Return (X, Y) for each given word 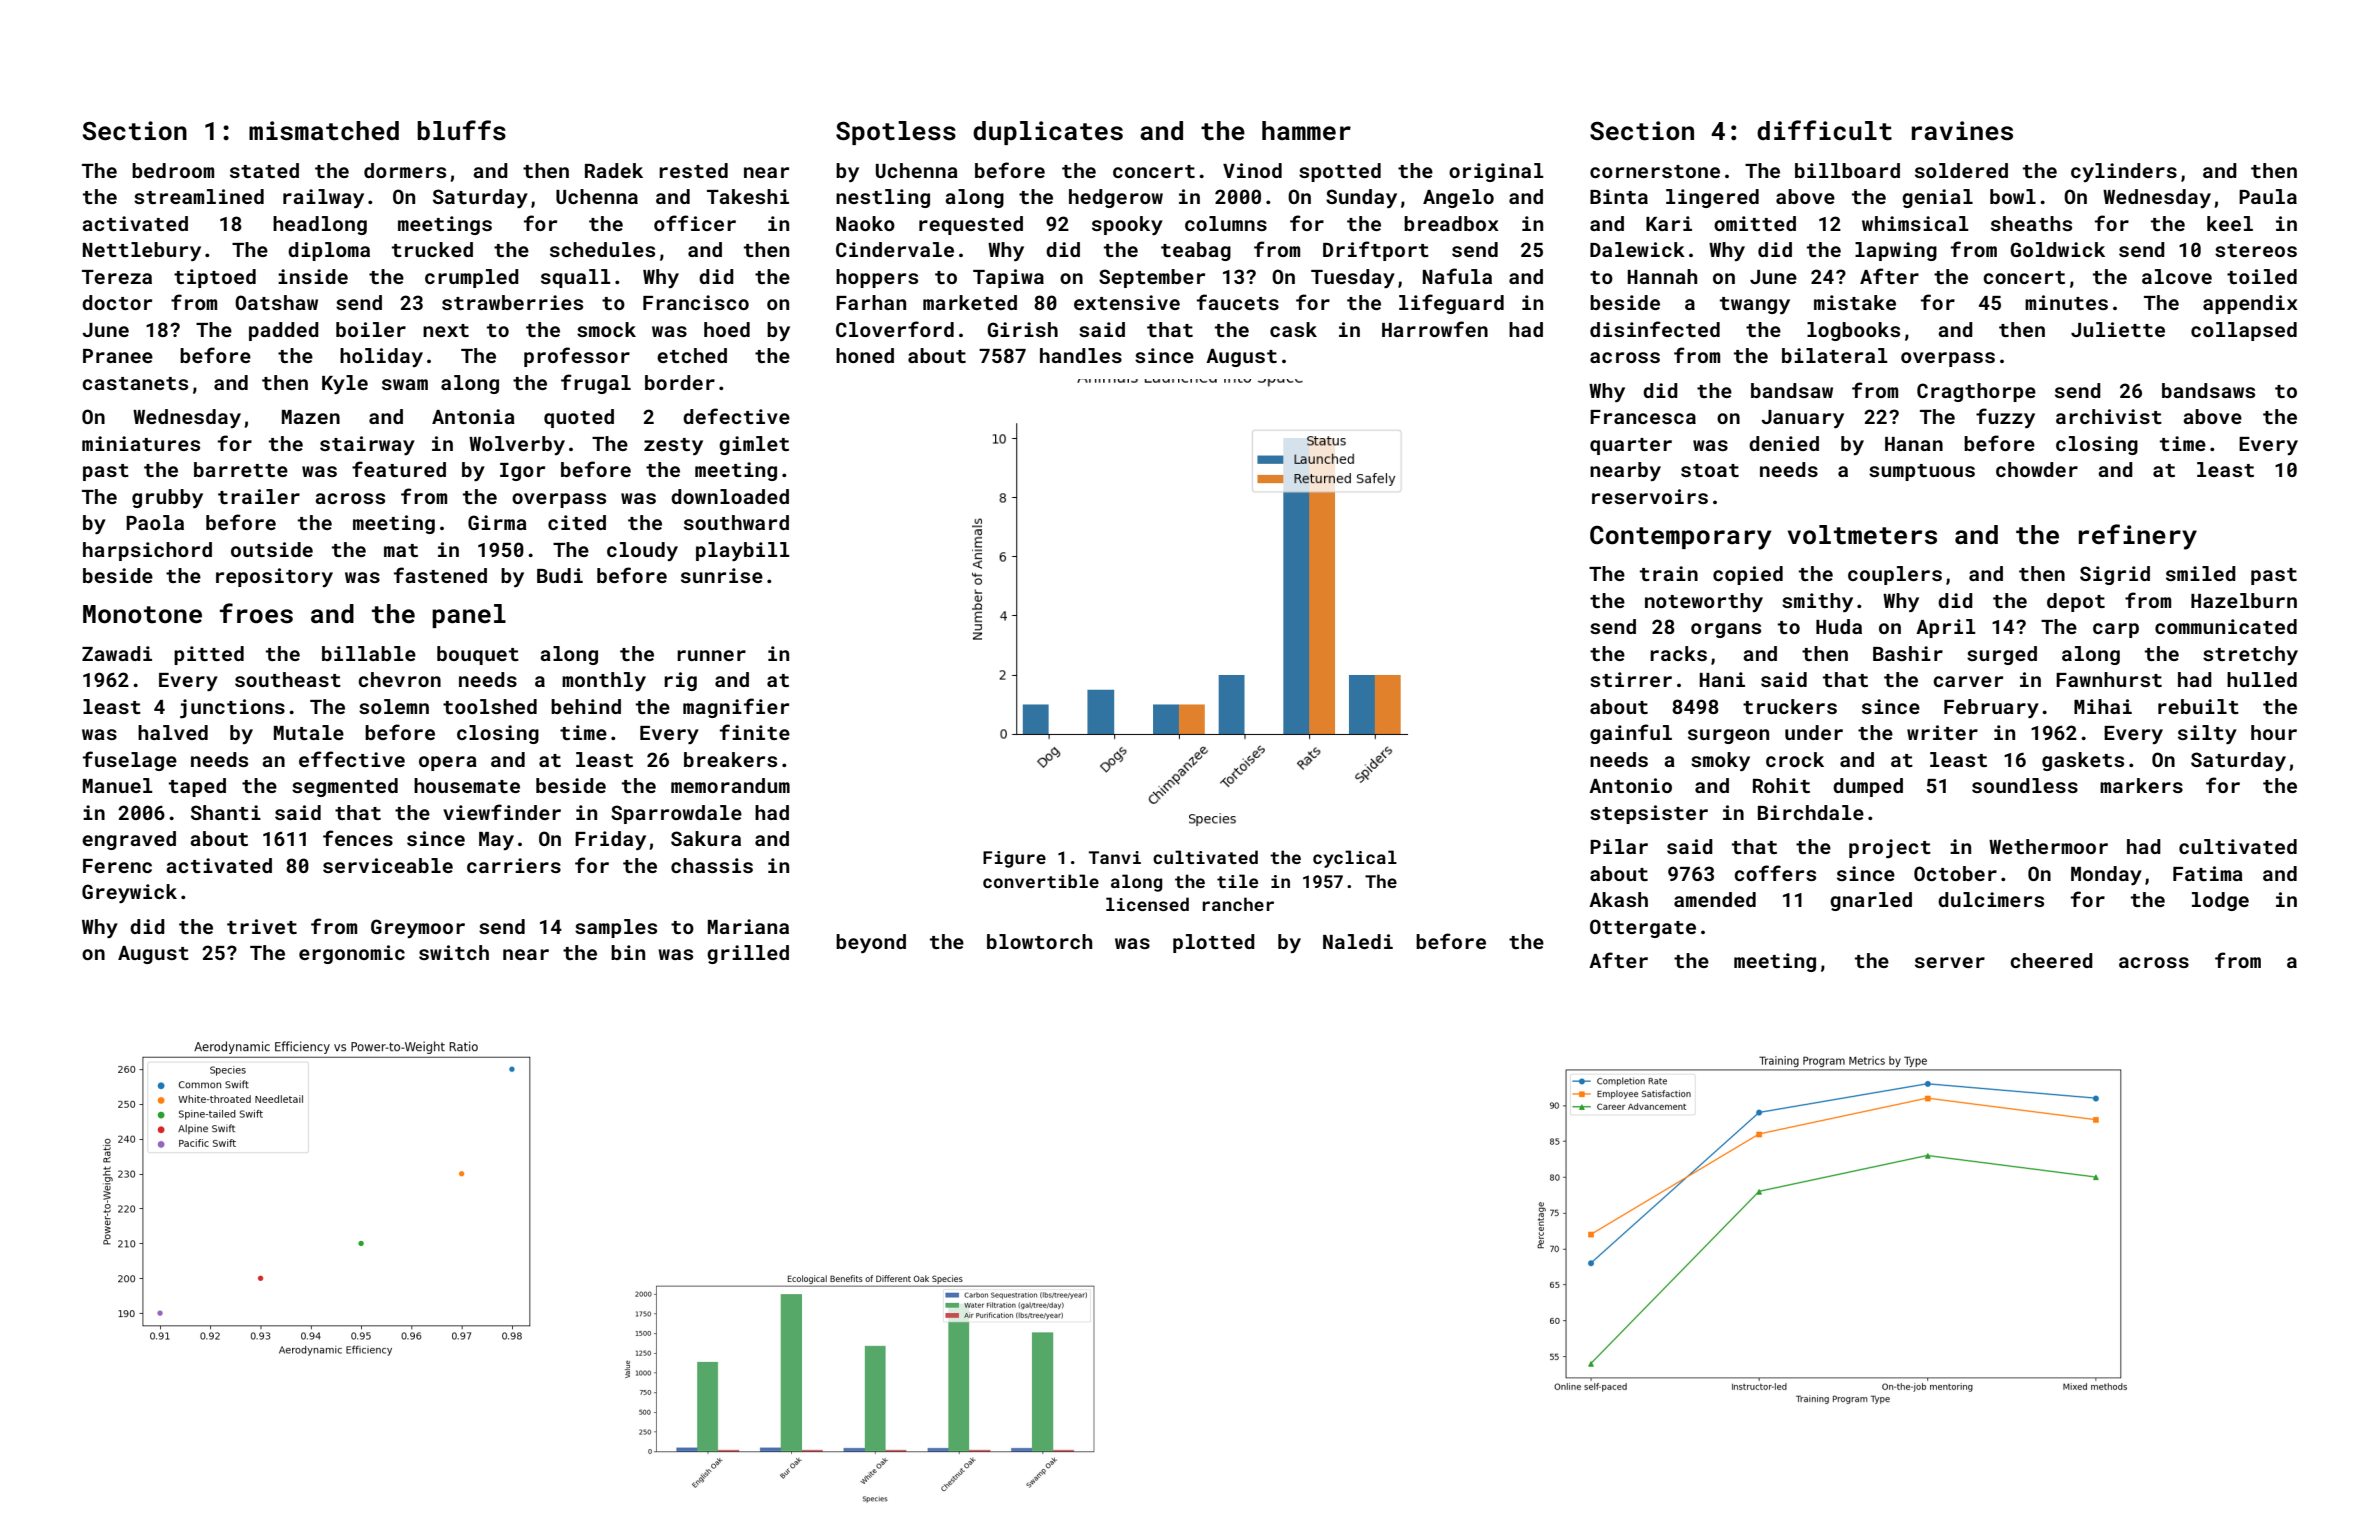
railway (323, 198)
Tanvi (1115, 857)
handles (1081, 355)
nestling (883, 198)
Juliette (2118, 329)
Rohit (1781, 785)
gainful (1631, 734)
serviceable (388, 865)
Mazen (311, 417)
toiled (2262, 276)
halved (173, 732)
